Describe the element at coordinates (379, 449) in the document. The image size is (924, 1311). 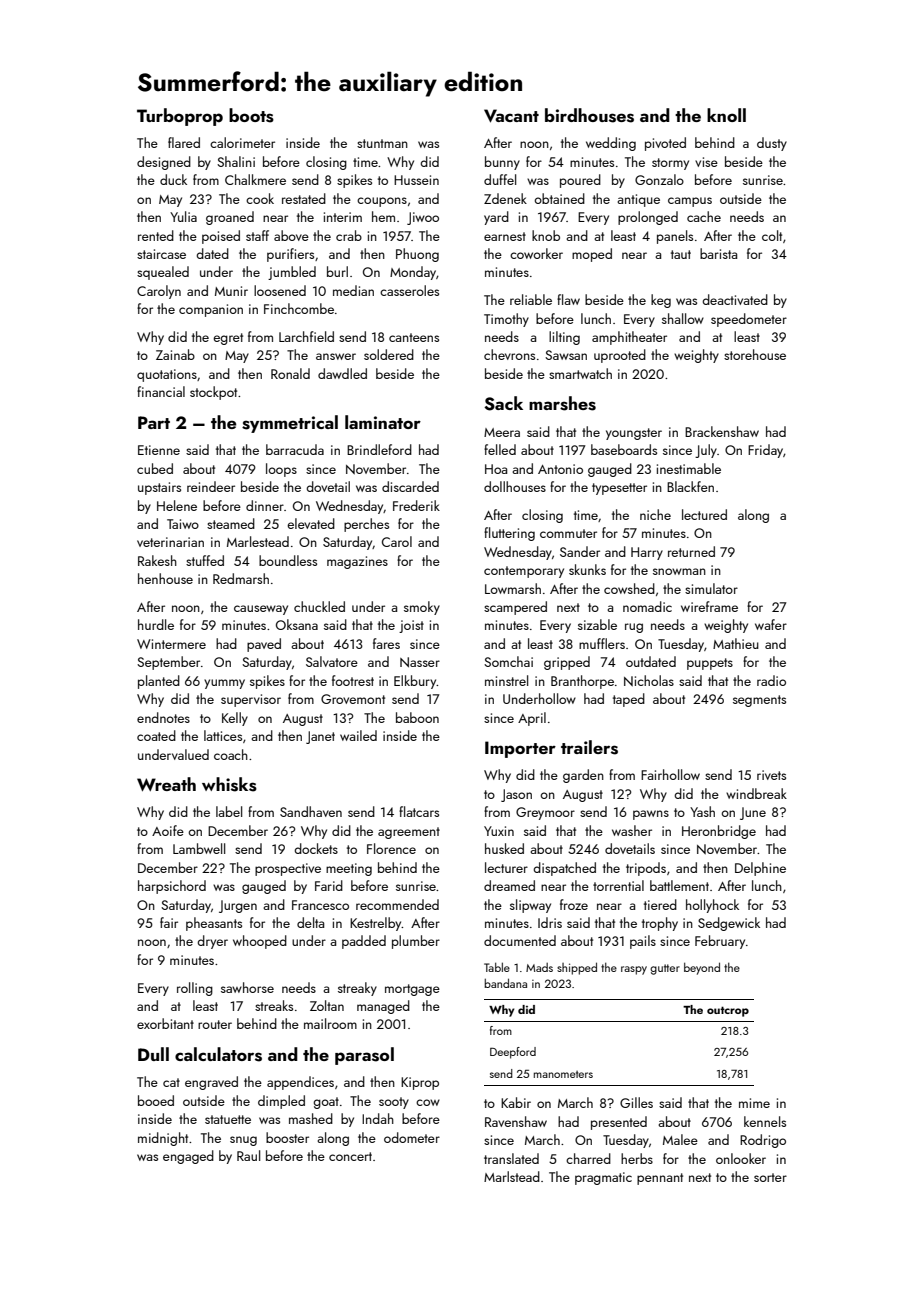
I see `Brindleford` at that location.
